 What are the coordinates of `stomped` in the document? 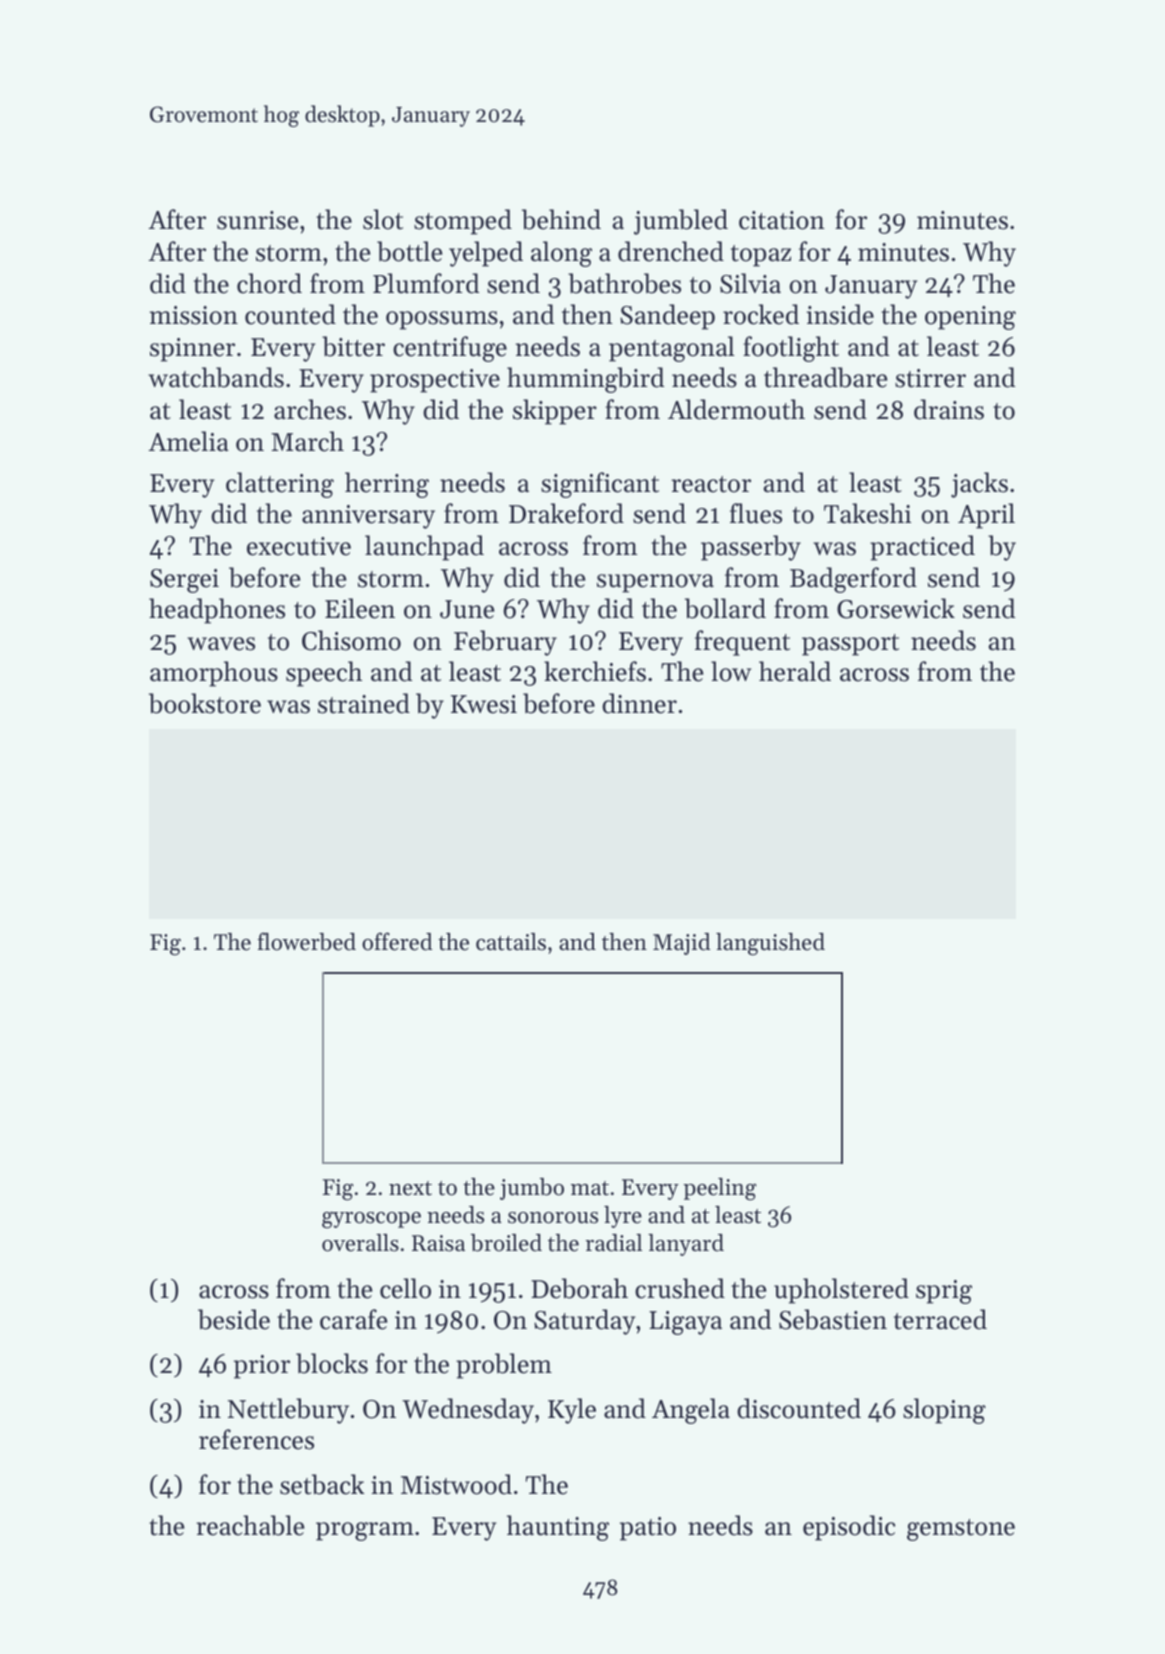 It's located at (463, 222).
